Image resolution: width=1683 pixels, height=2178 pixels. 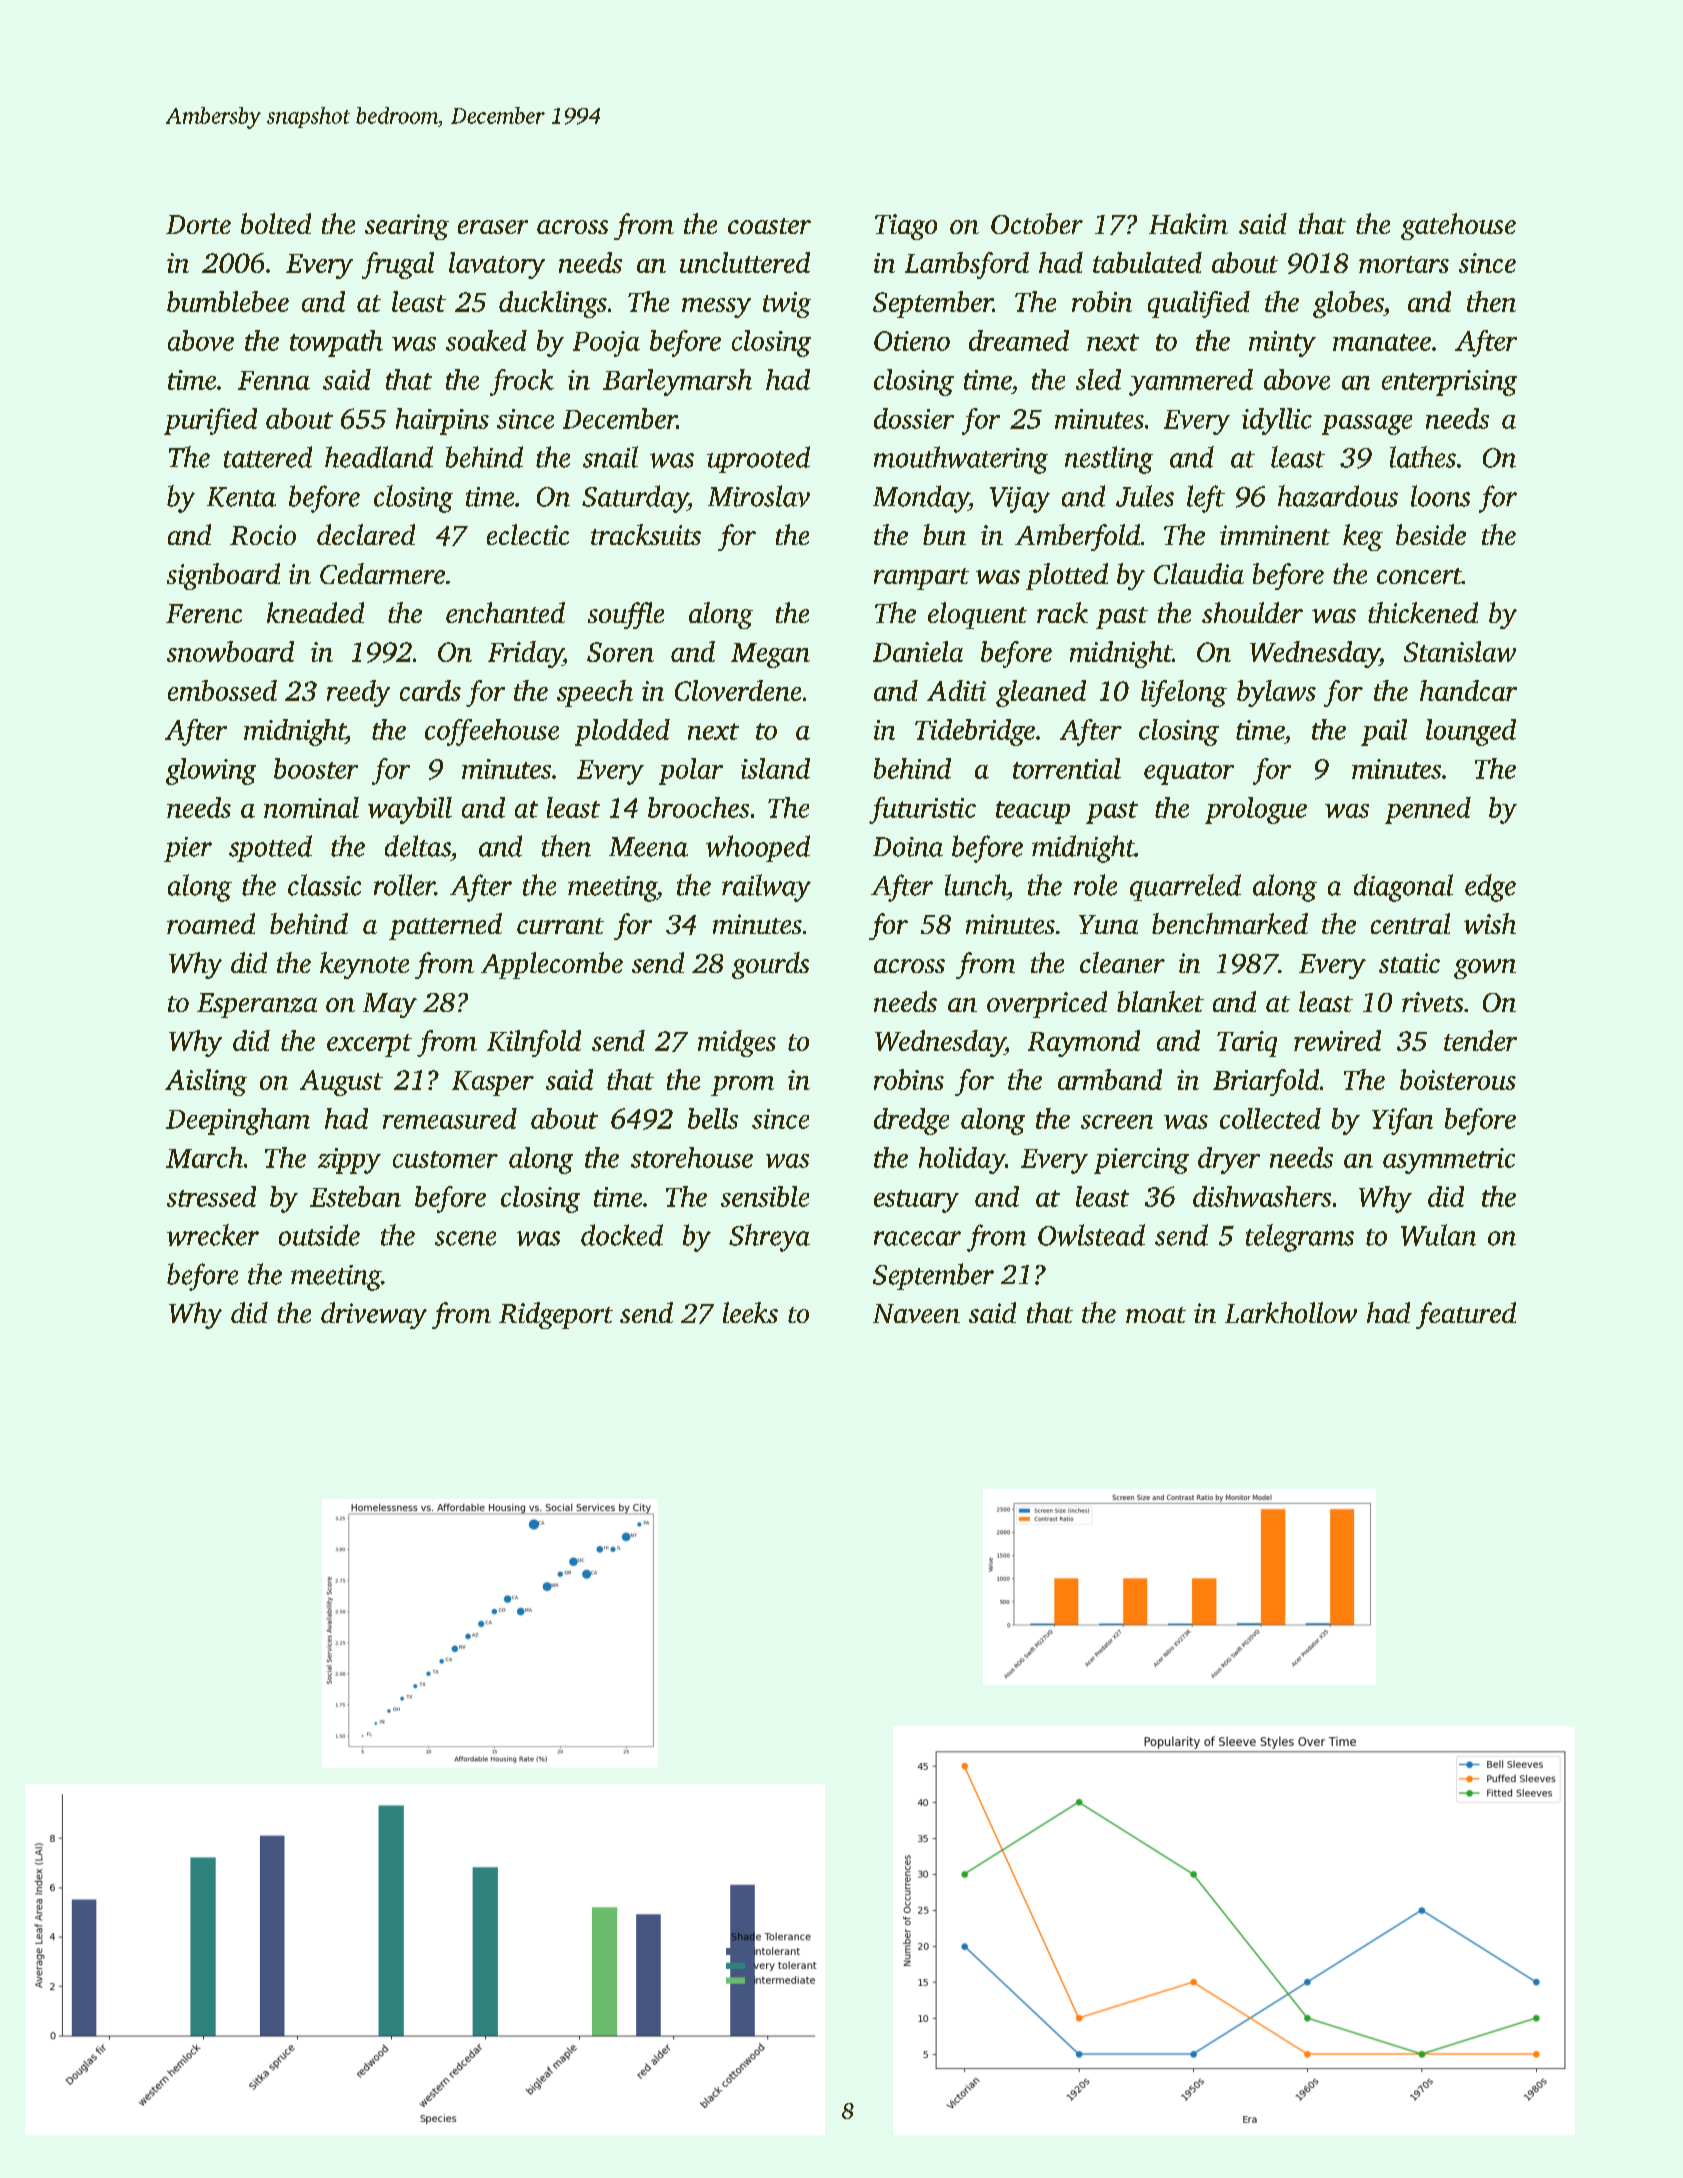 What do you see at coordinates (222, 690) in the page?
I see `embossed` at bounding box center [222, 690].
